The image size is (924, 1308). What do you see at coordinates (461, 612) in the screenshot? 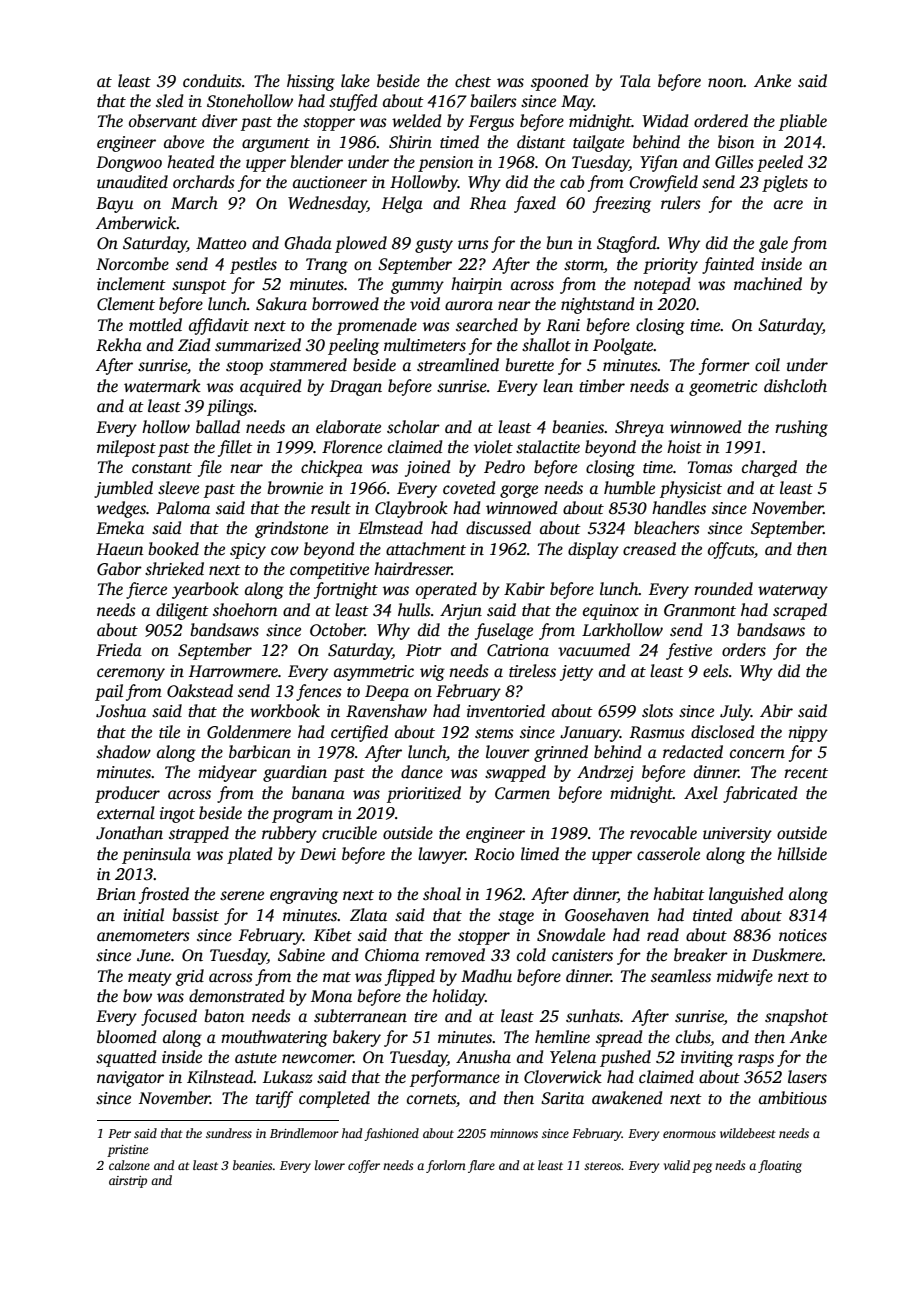
I see `Arjun` at bounding box center [461, 612].
